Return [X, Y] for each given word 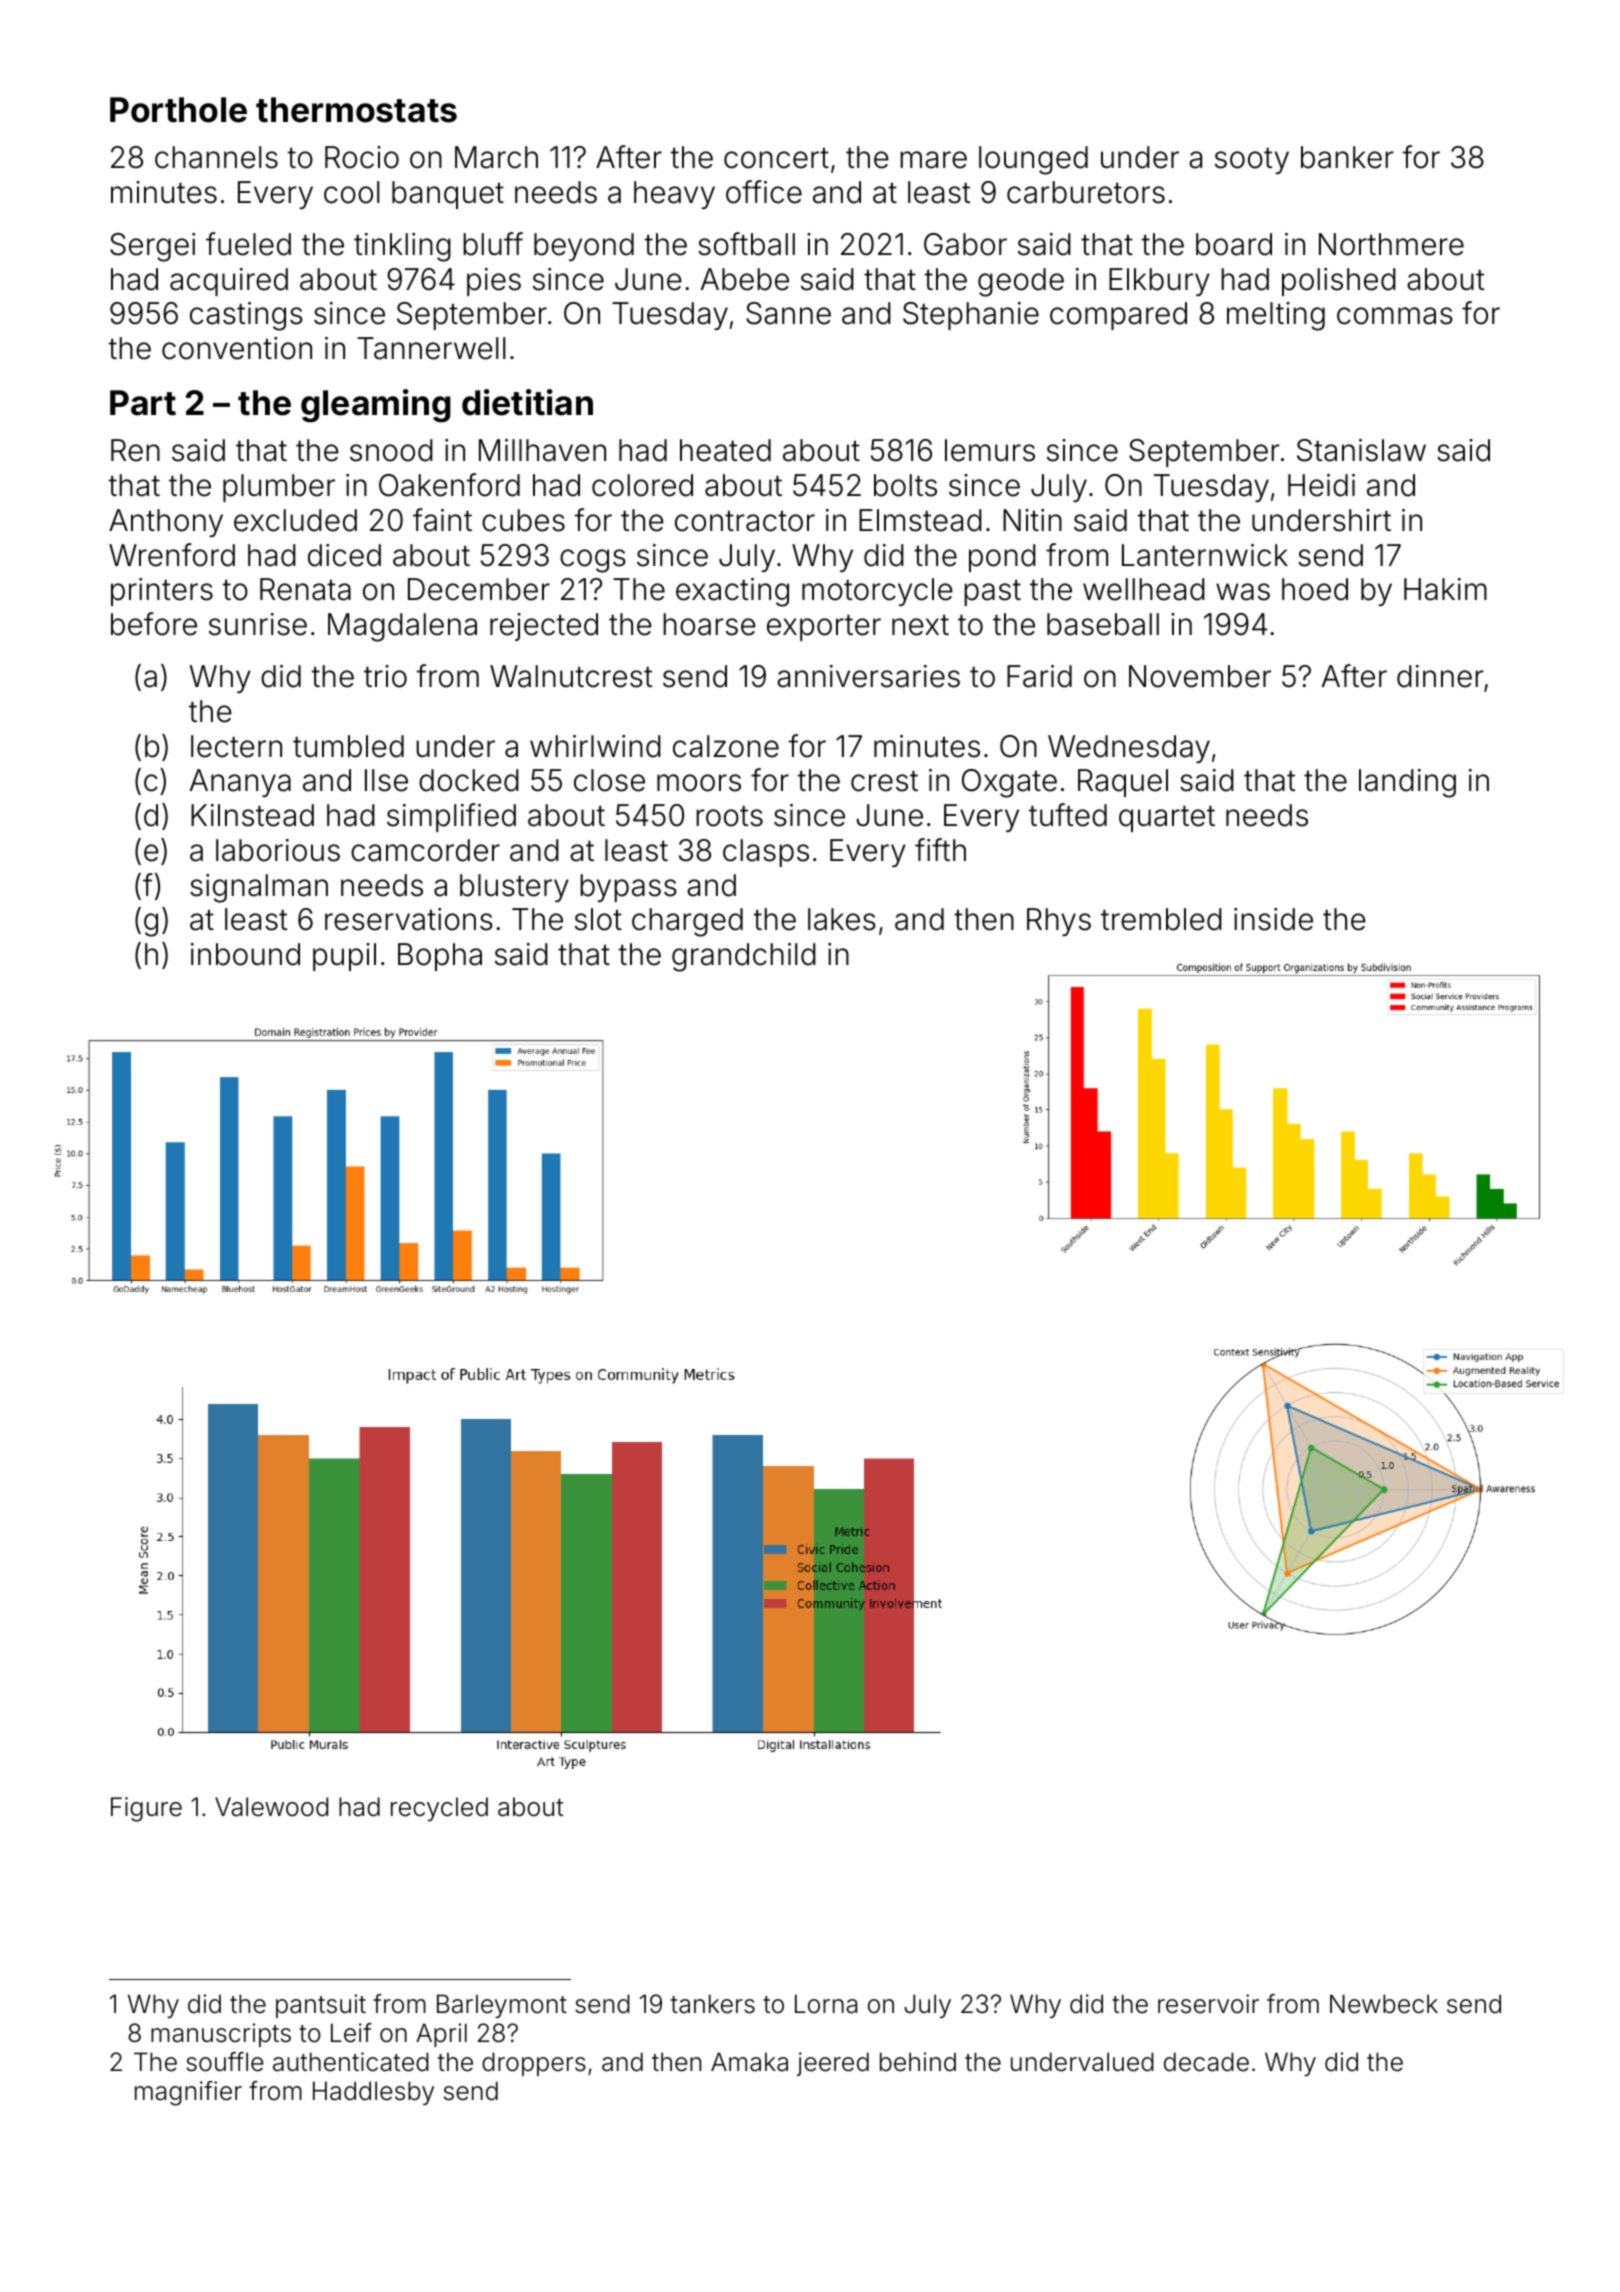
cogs [593, 561]
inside [1273, 919]
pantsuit [321, 2006]
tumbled [348, 746]
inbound [245, 954]
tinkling [402, 247]
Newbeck [1384, 2004]
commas [1395, 316]
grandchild [744, 957]
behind [918, 2062]
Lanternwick [1205, 555]
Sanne [788, 313]
